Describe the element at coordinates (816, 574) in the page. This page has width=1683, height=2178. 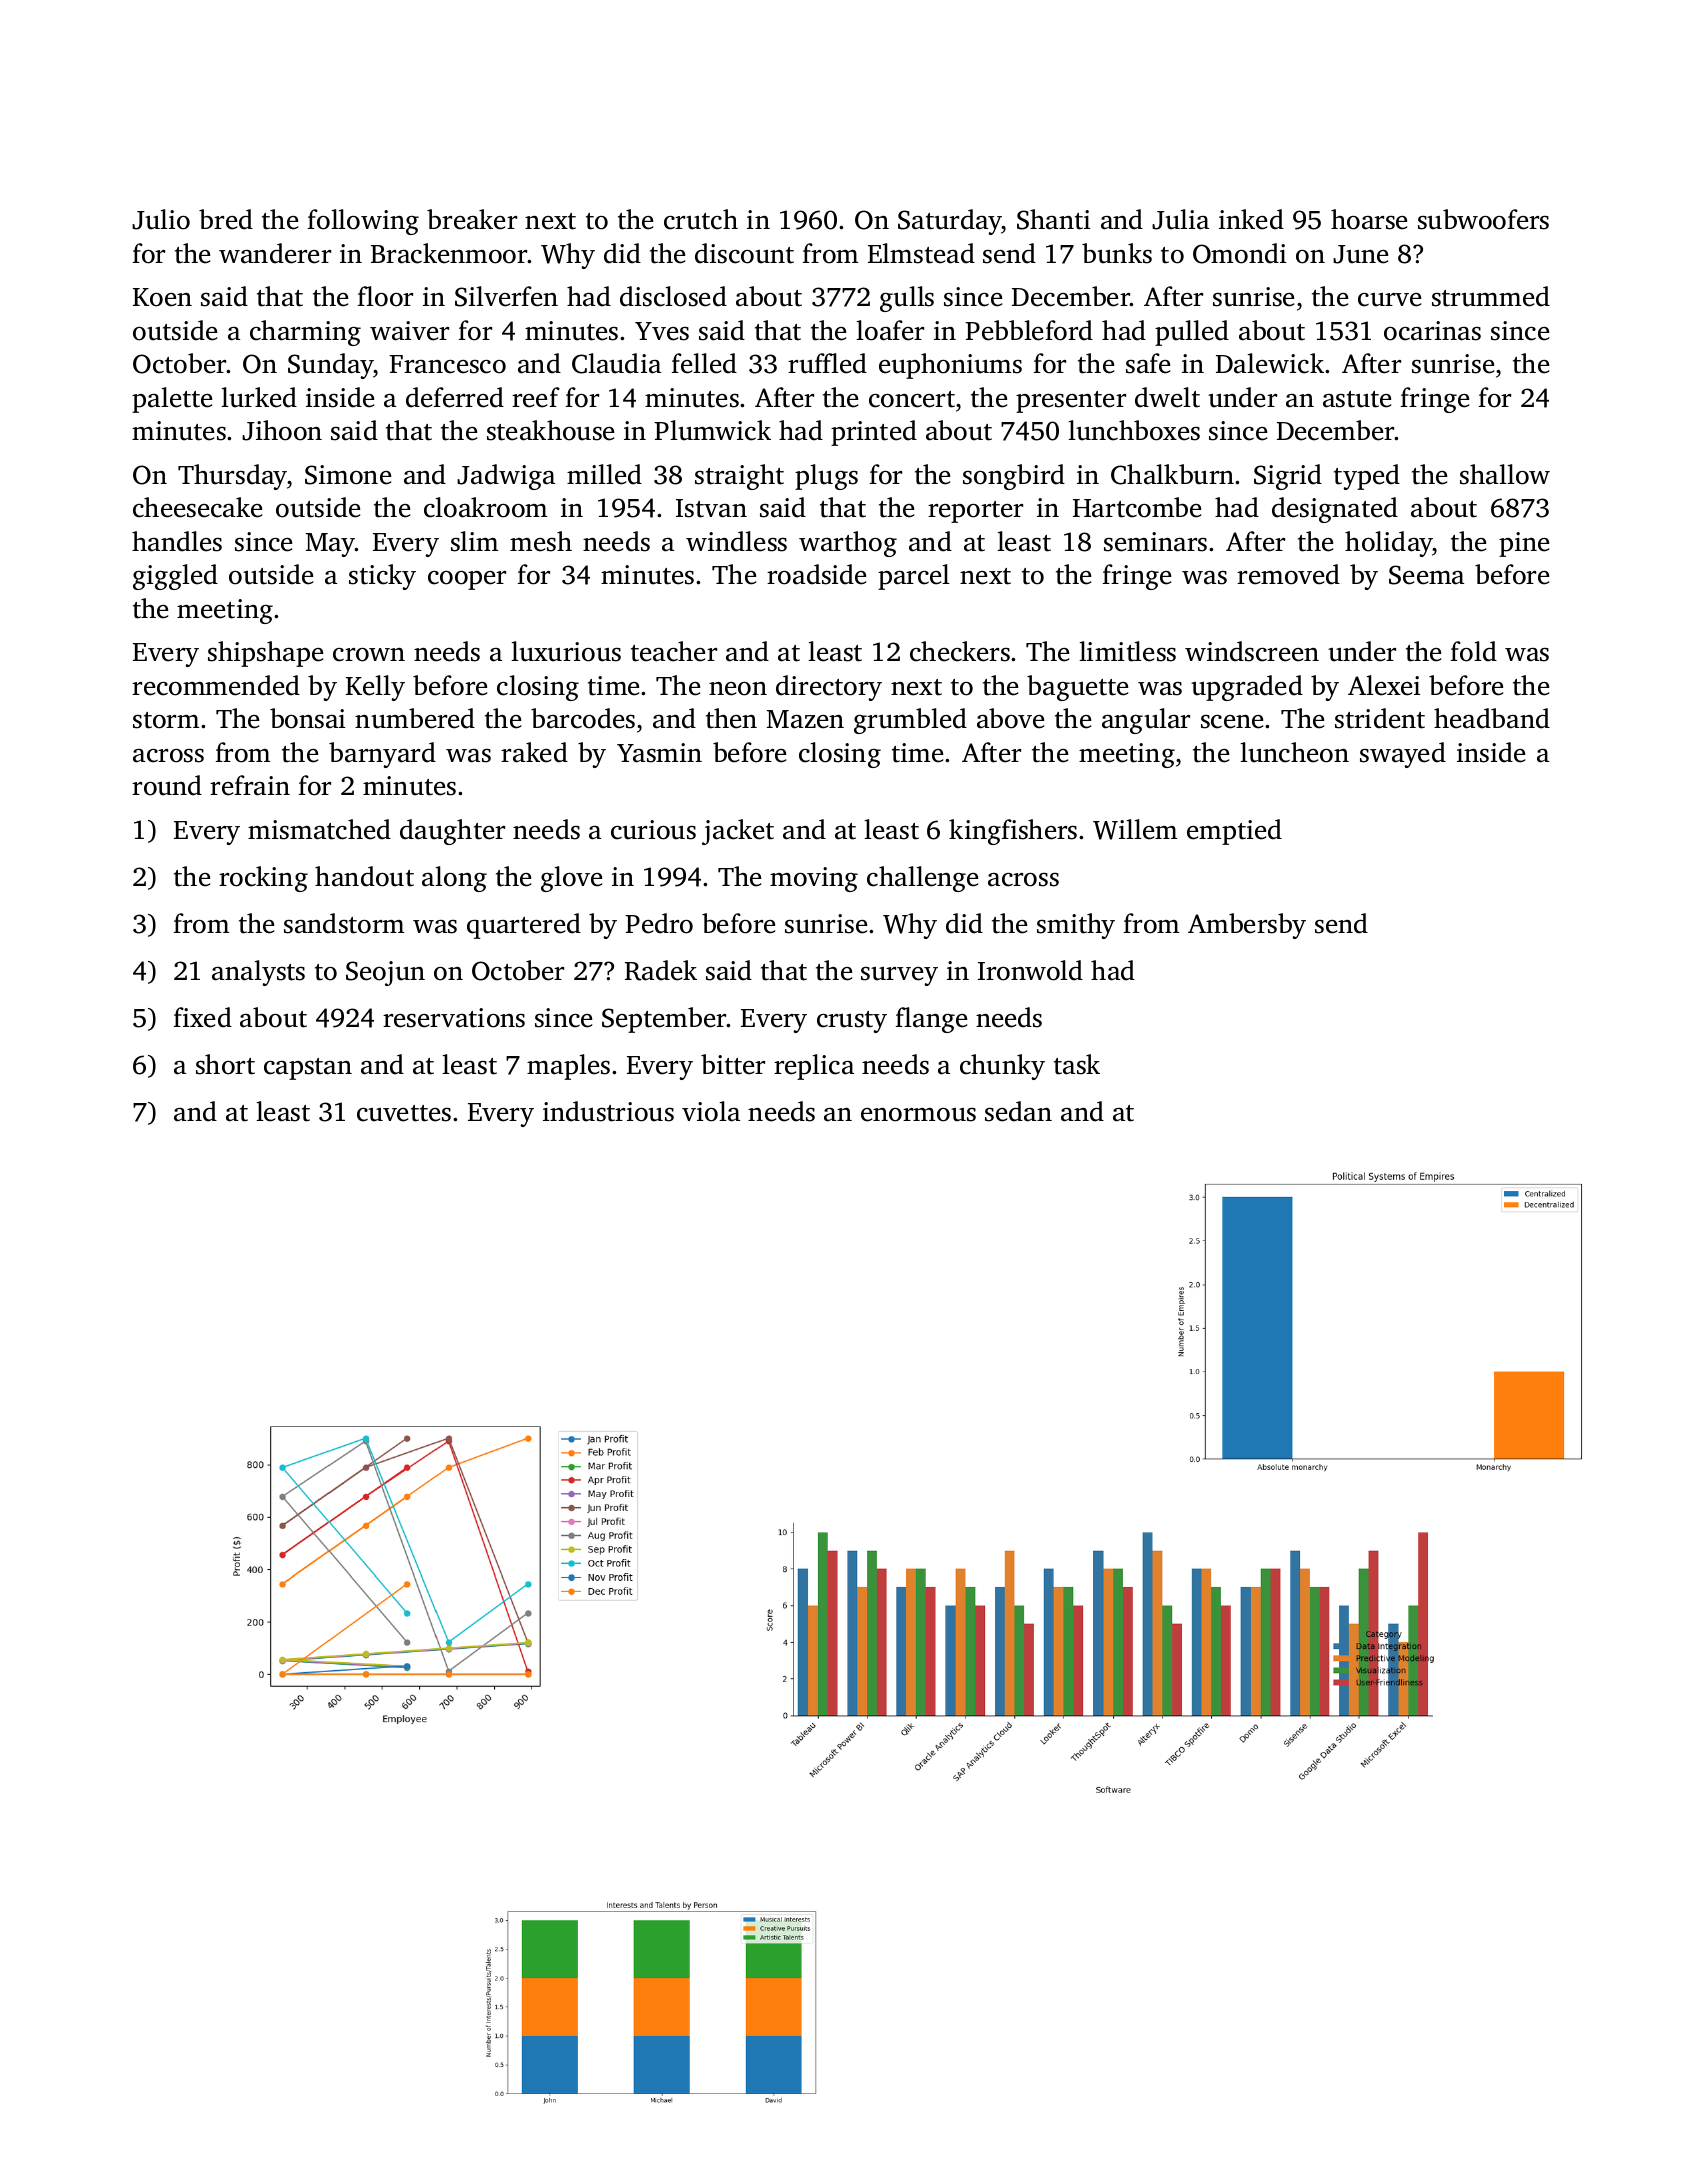
I see `roadside` at that location.
